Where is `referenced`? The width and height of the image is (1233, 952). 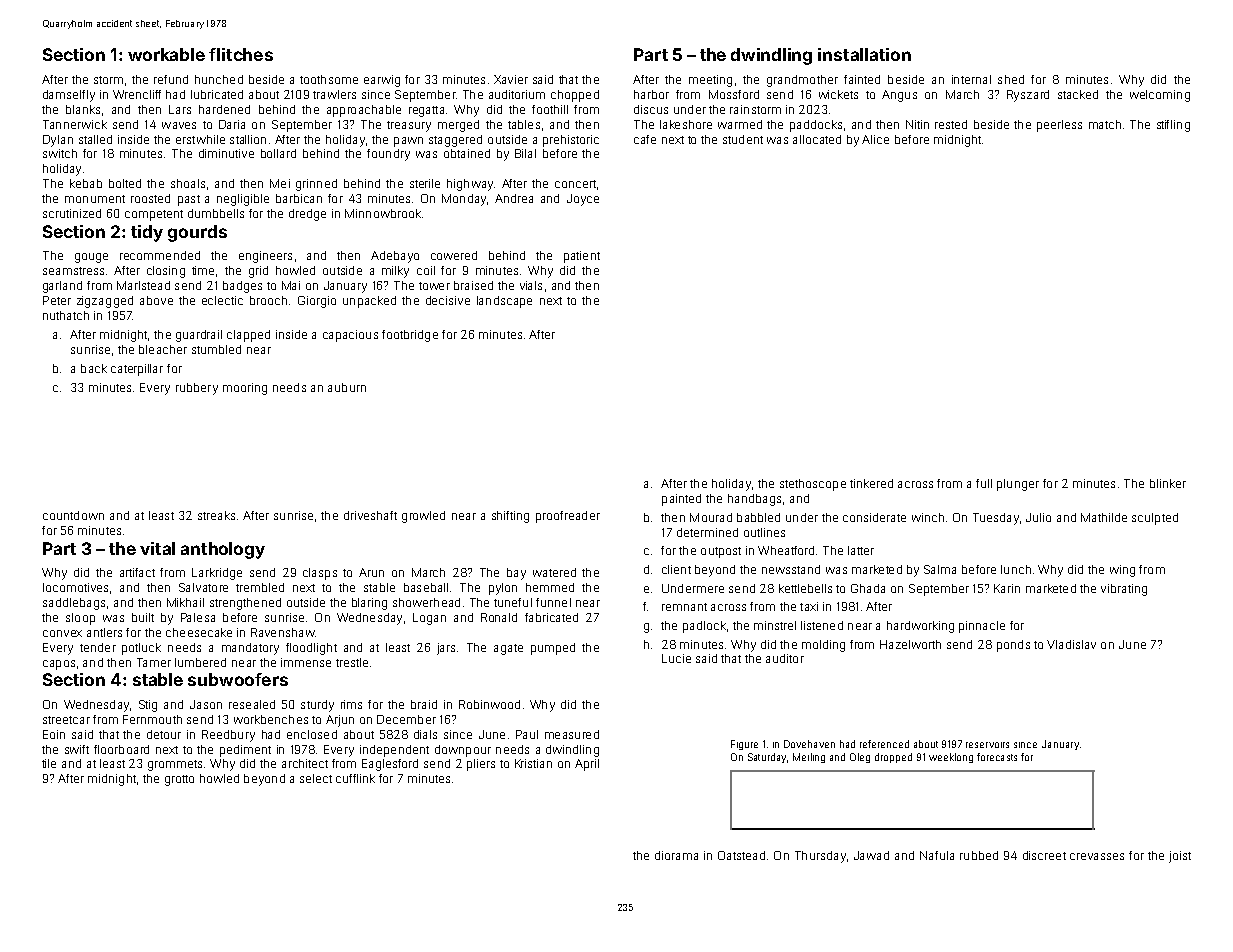
referenced is located at coordinates (884, 744).
